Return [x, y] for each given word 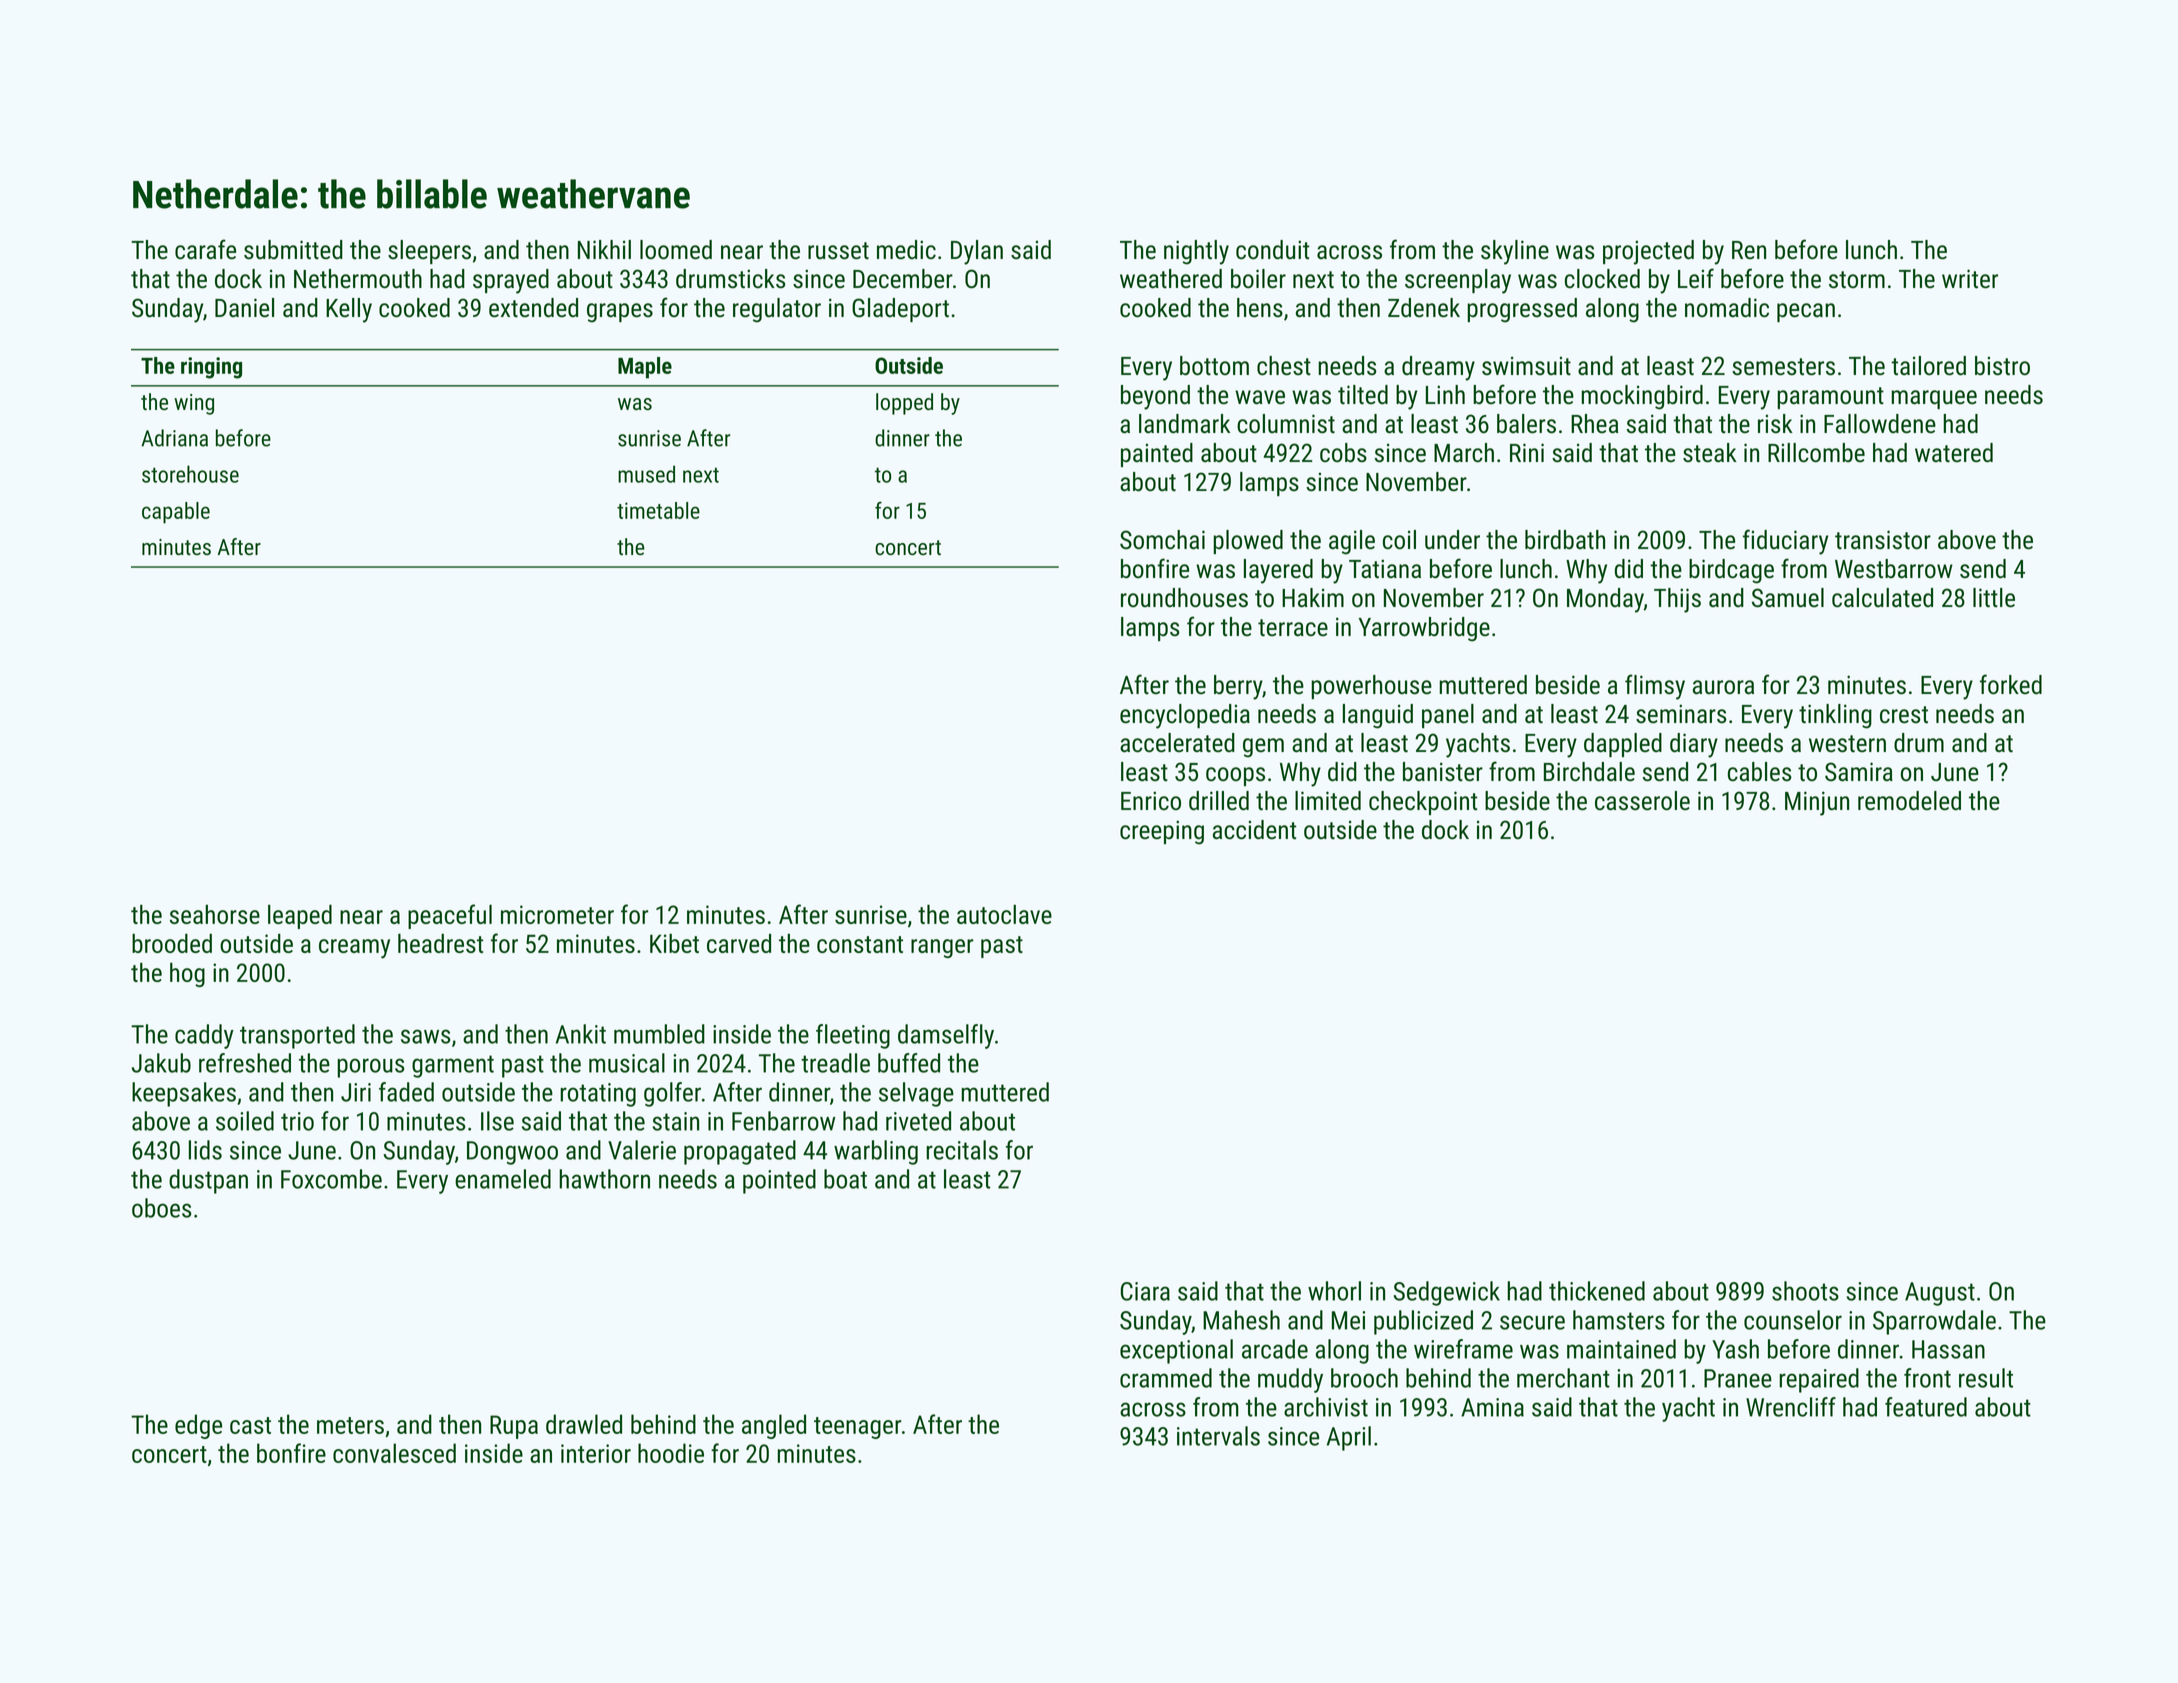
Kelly [349, 310]
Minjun [1817, 803]
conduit [1272, 250]
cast [250, 1425]
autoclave [1004, 914]
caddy [204, 1036]
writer [1970, 279]
